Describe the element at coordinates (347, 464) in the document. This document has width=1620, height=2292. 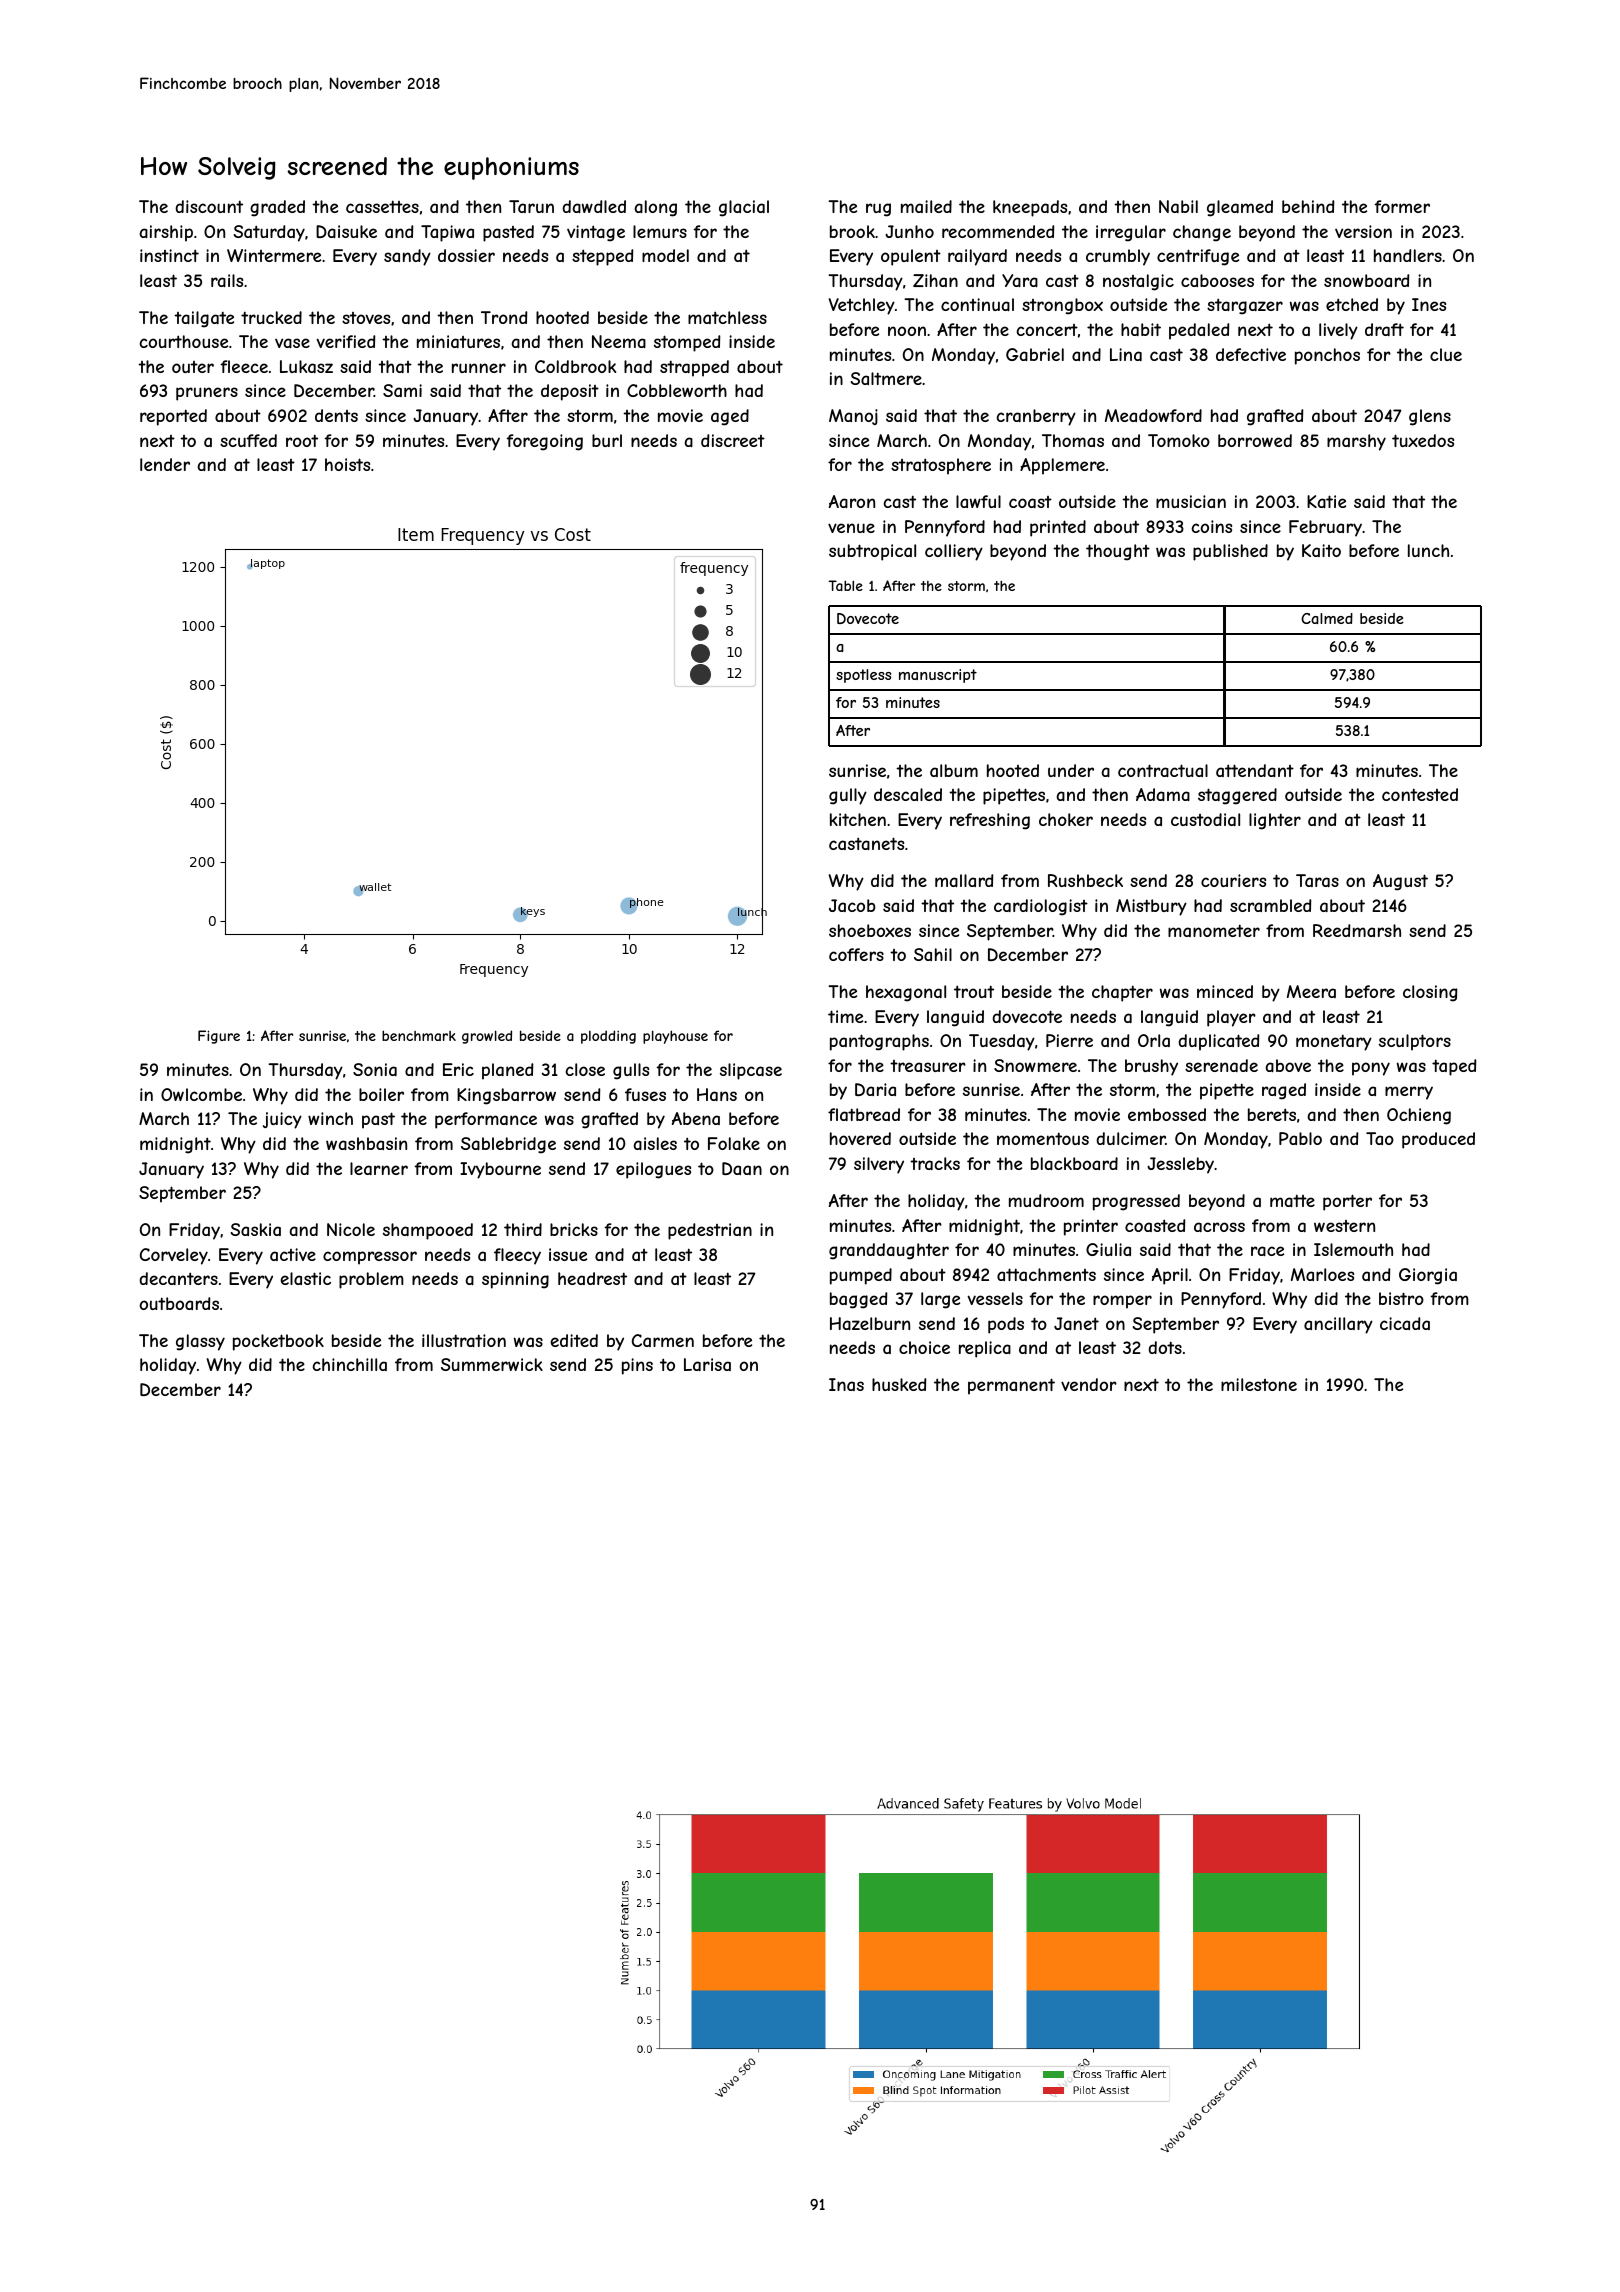
I see `hoists` at that location.
